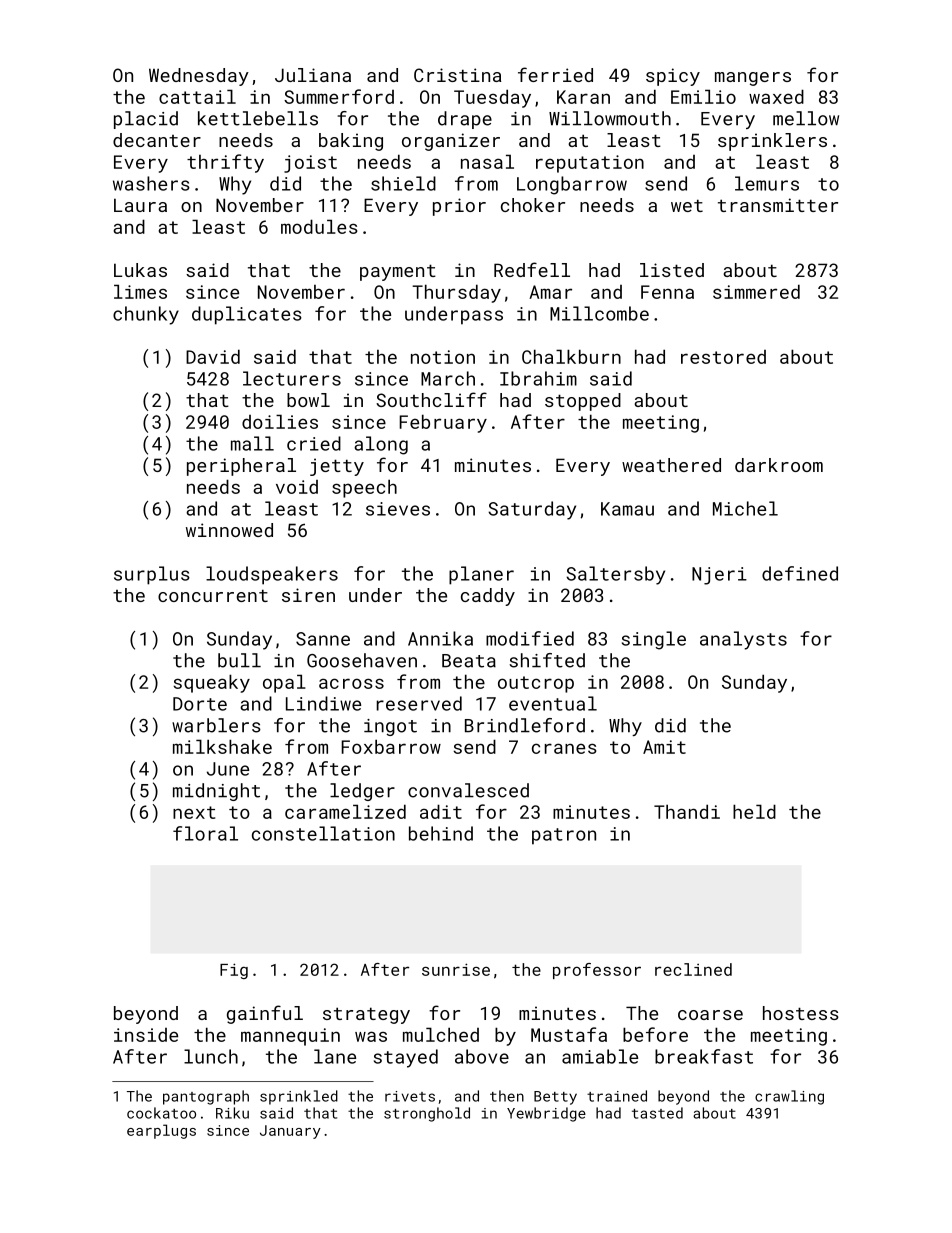  Describe the element at coordinates (753, 79) in the screenshot. I see `mangers` at that location.
